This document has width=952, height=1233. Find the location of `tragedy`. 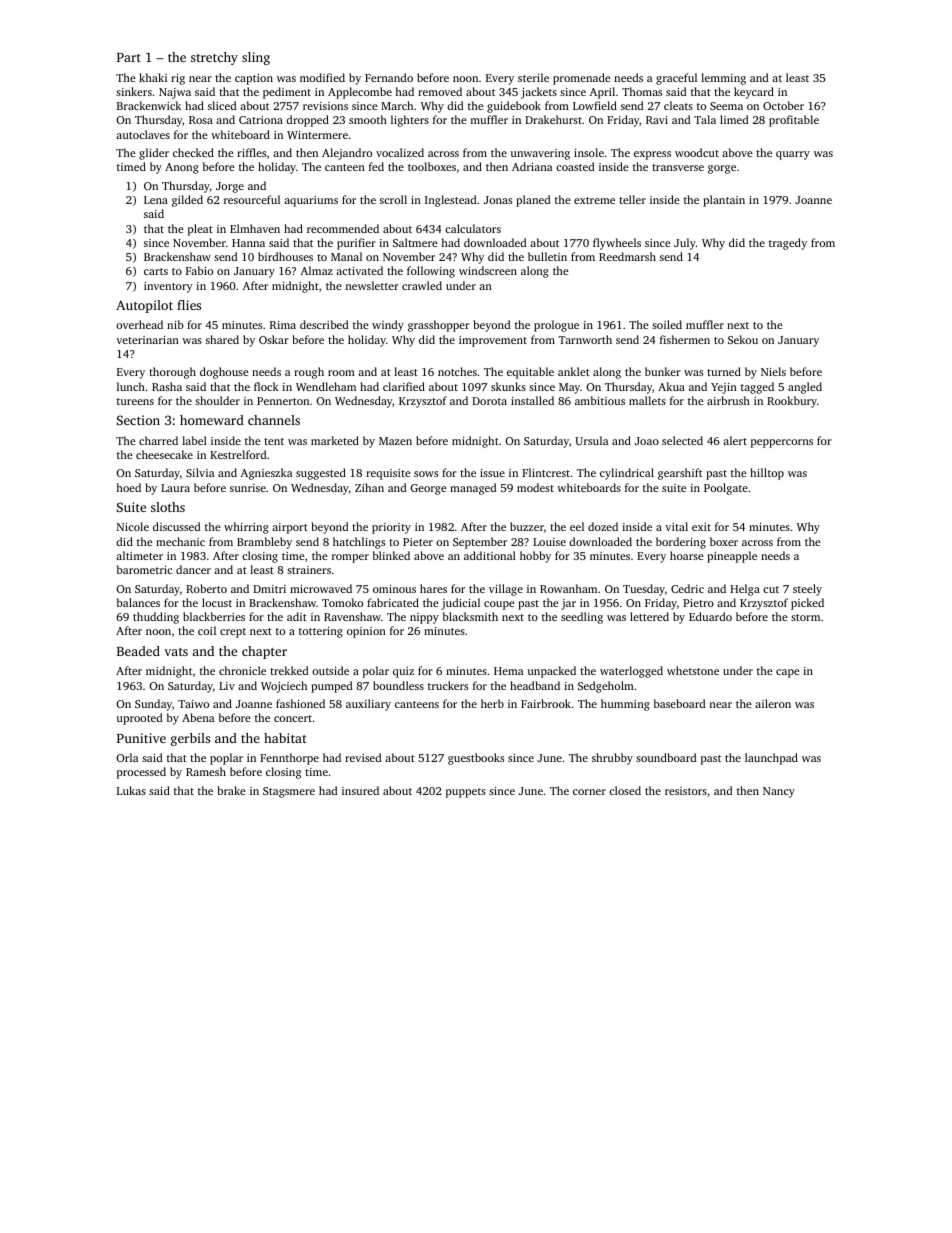

tragedy is located at coordinates (788, 244).
